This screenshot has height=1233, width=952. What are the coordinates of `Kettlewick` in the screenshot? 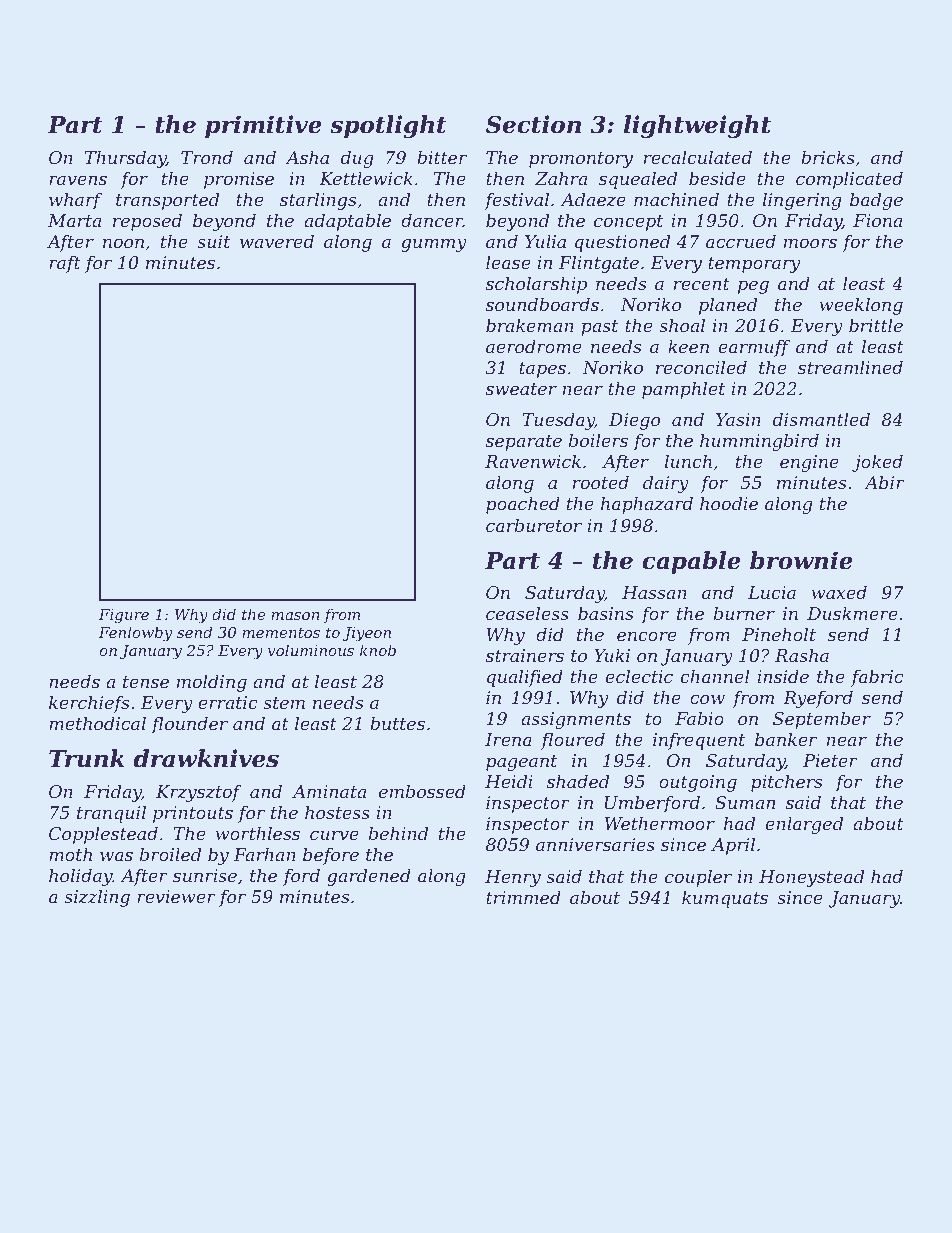 It's located at (366, 178).
